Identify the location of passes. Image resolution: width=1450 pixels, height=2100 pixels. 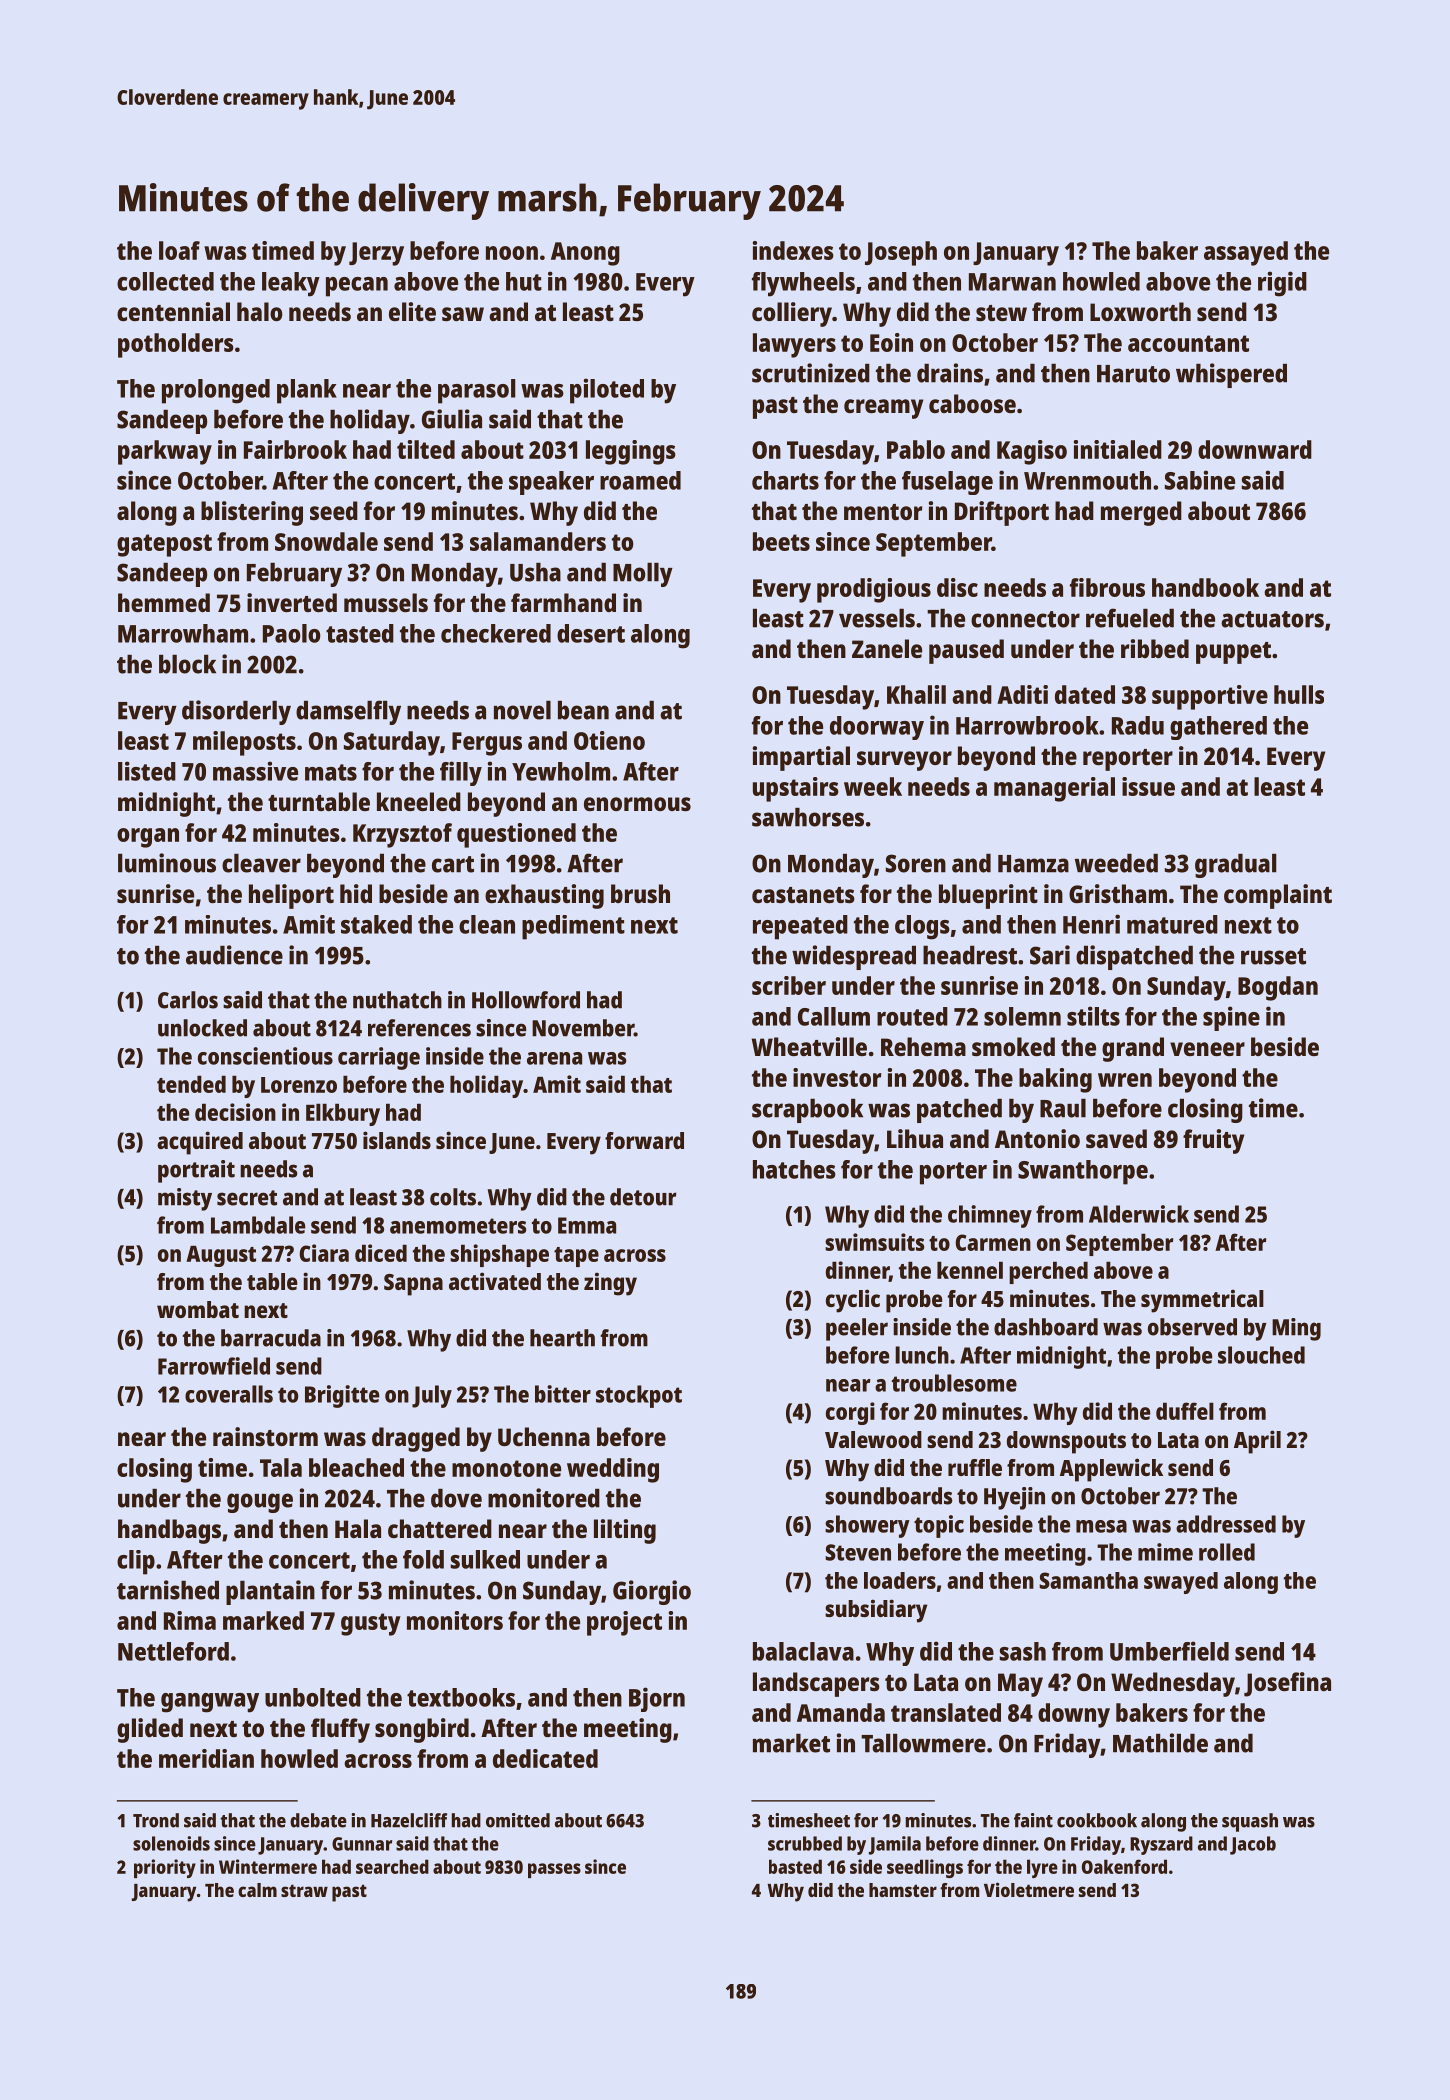
(554, 1870).
